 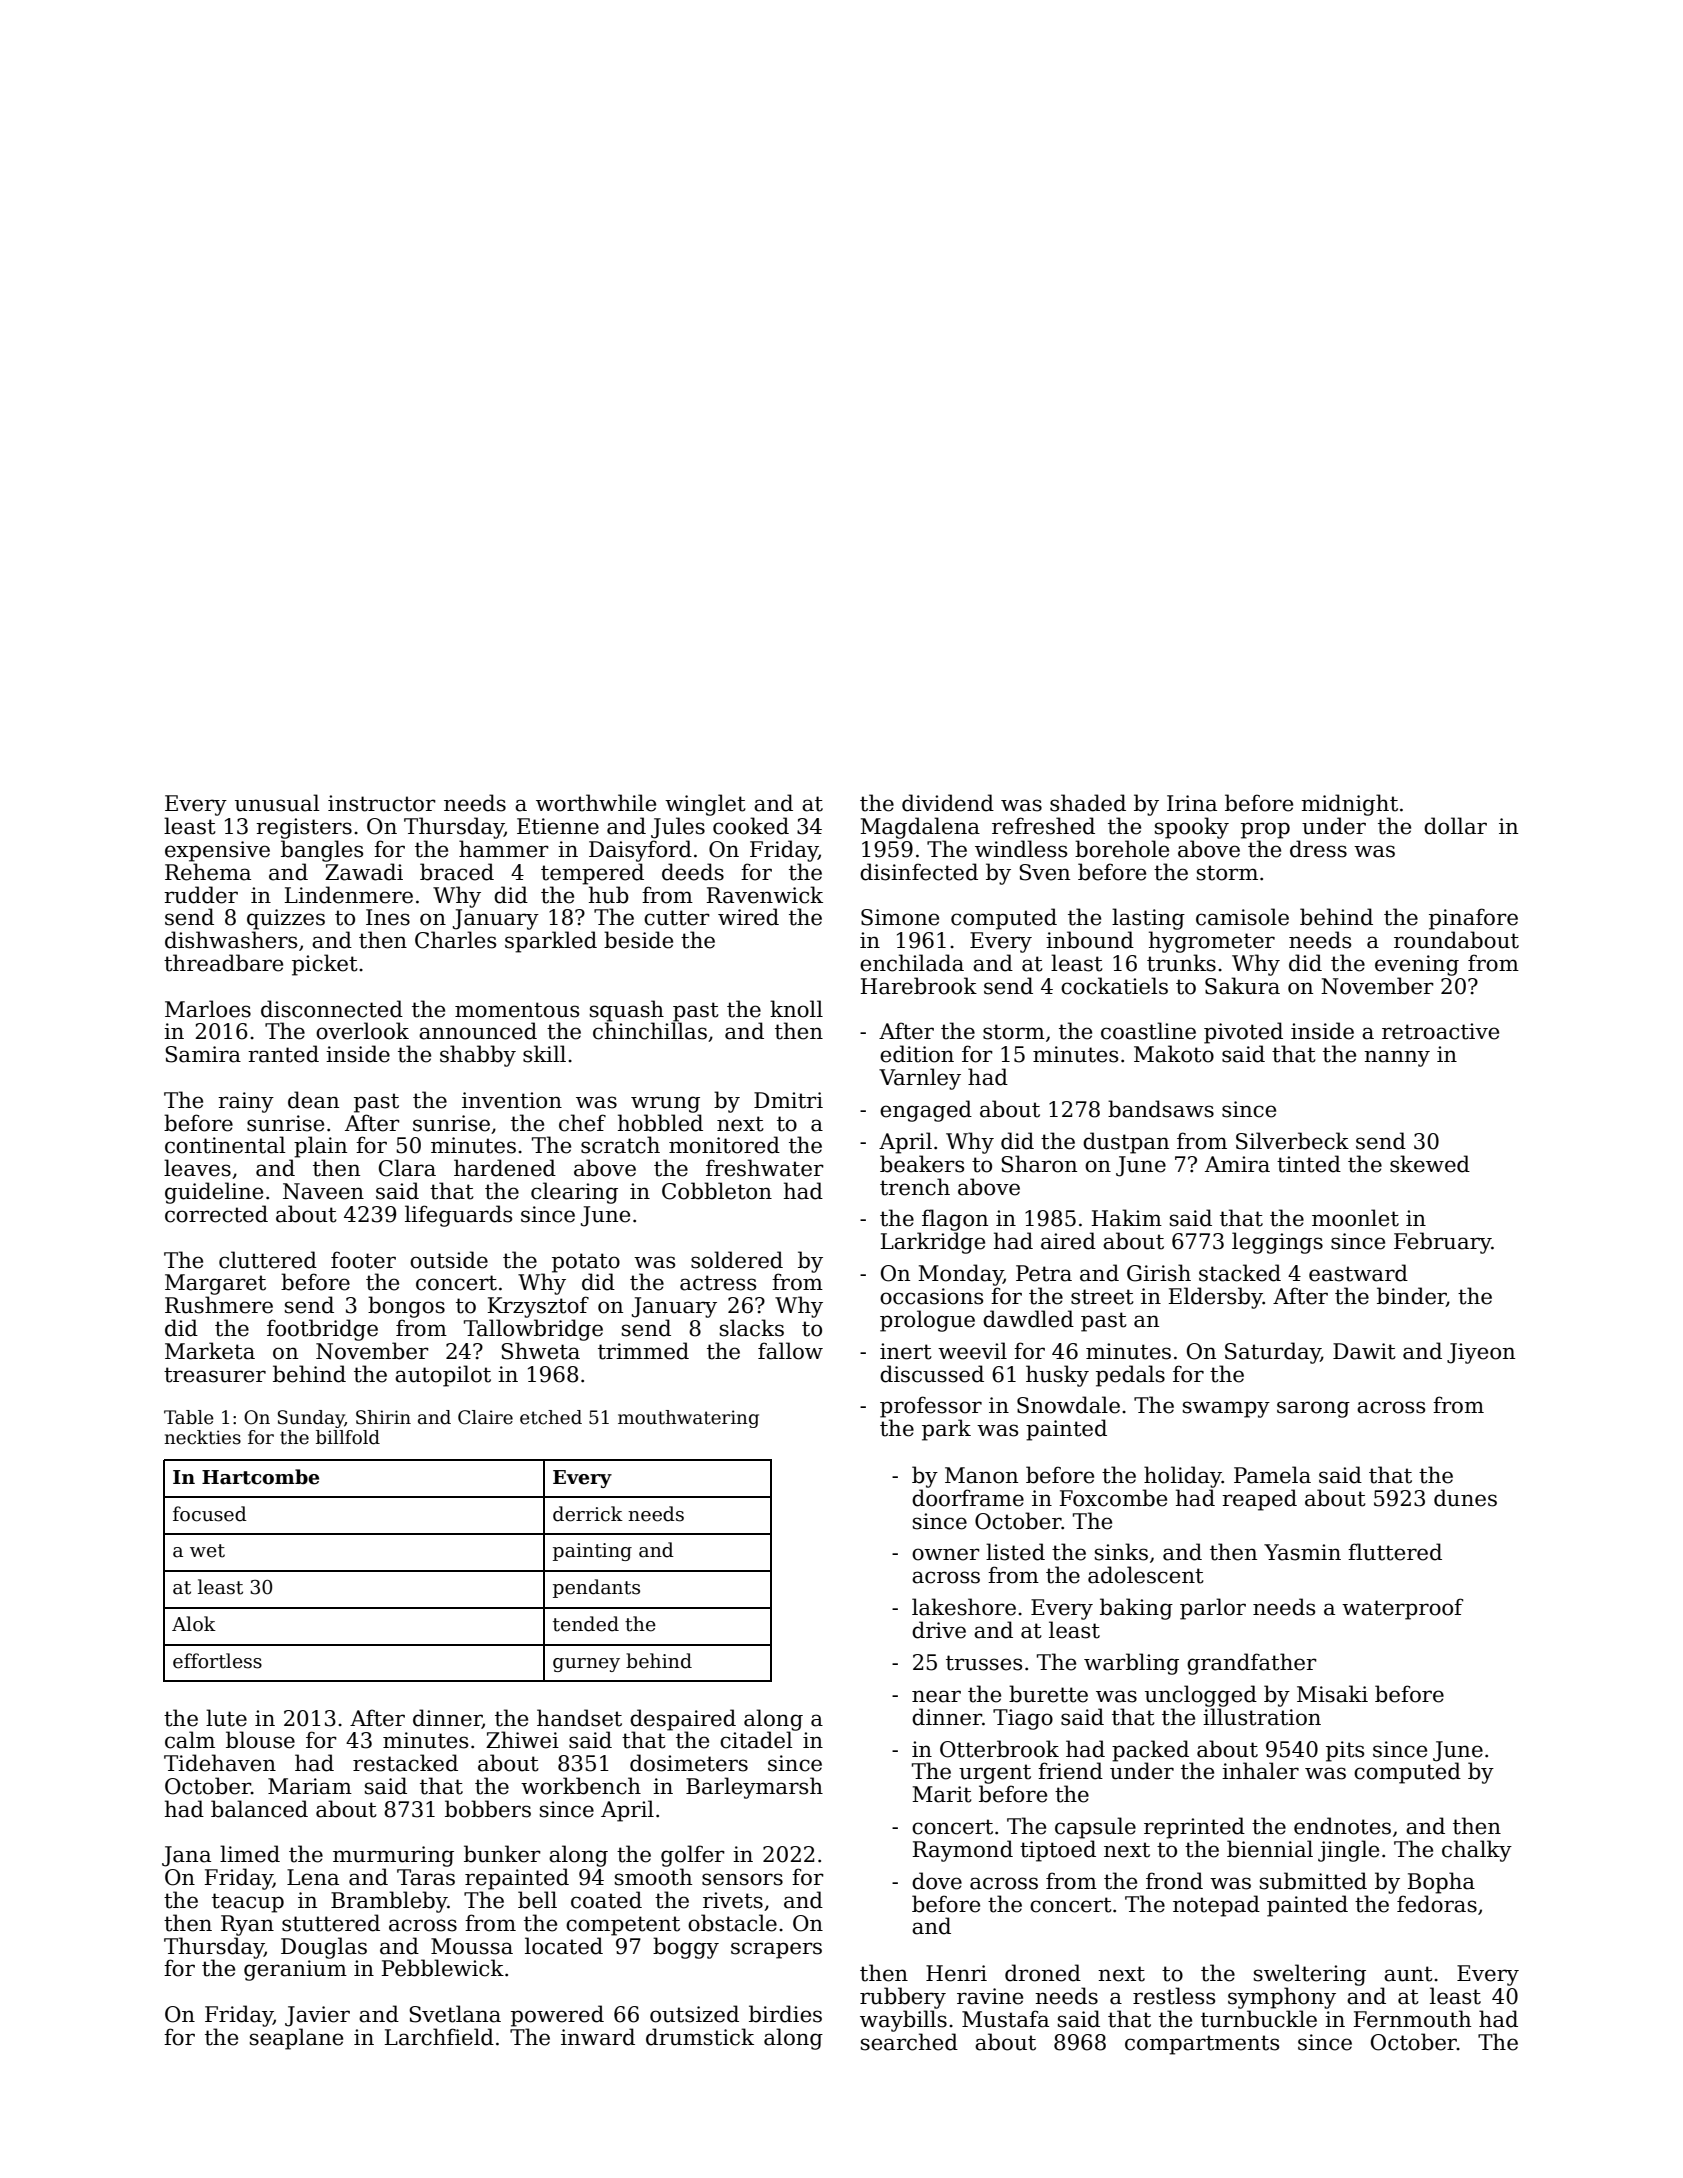 What do you see at coordinates (406, 1307) in the screenshot?
I see `bongos` at bounding box center [406, 1307].
